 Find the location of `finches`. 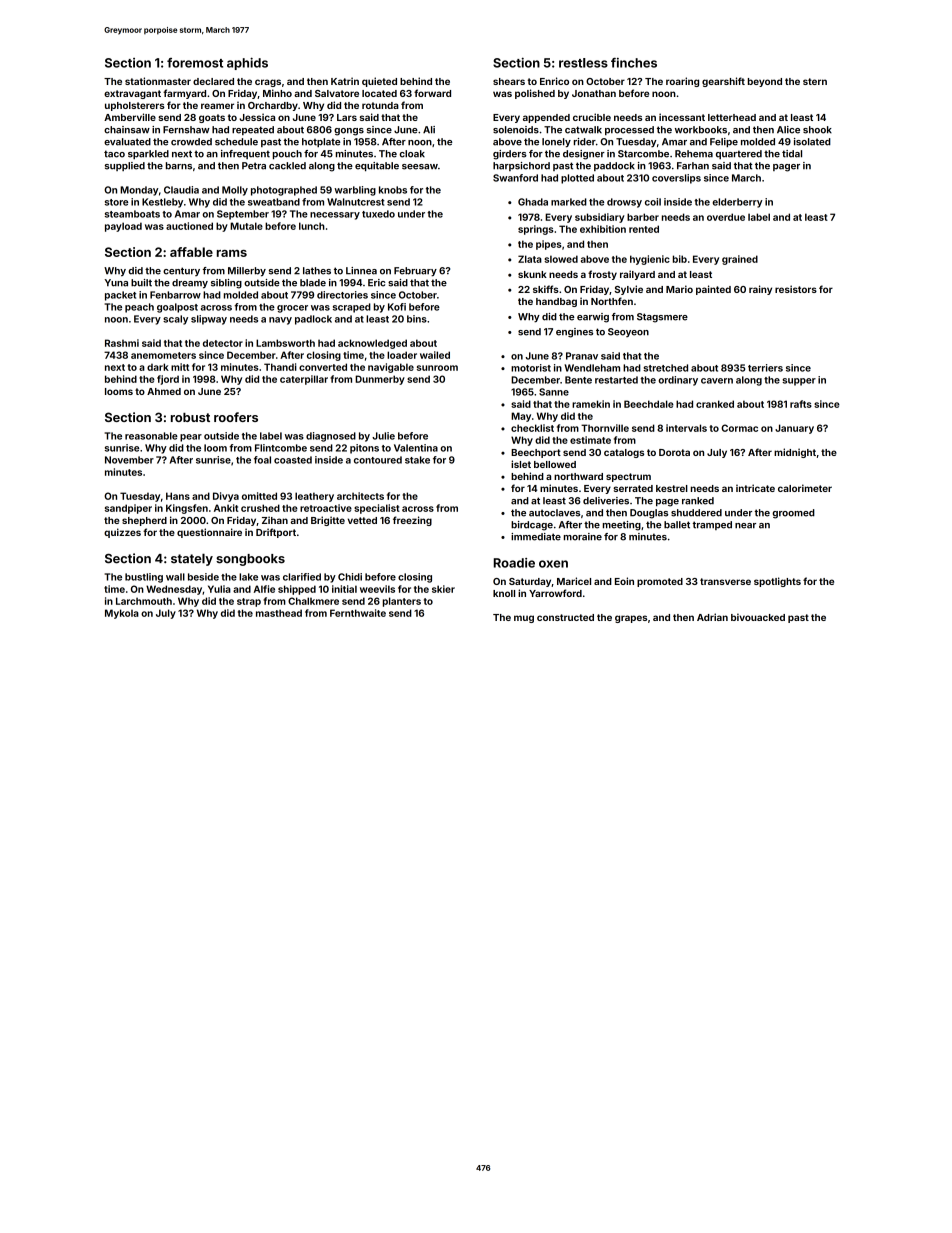

finches is located at coordinates (634, 63).
